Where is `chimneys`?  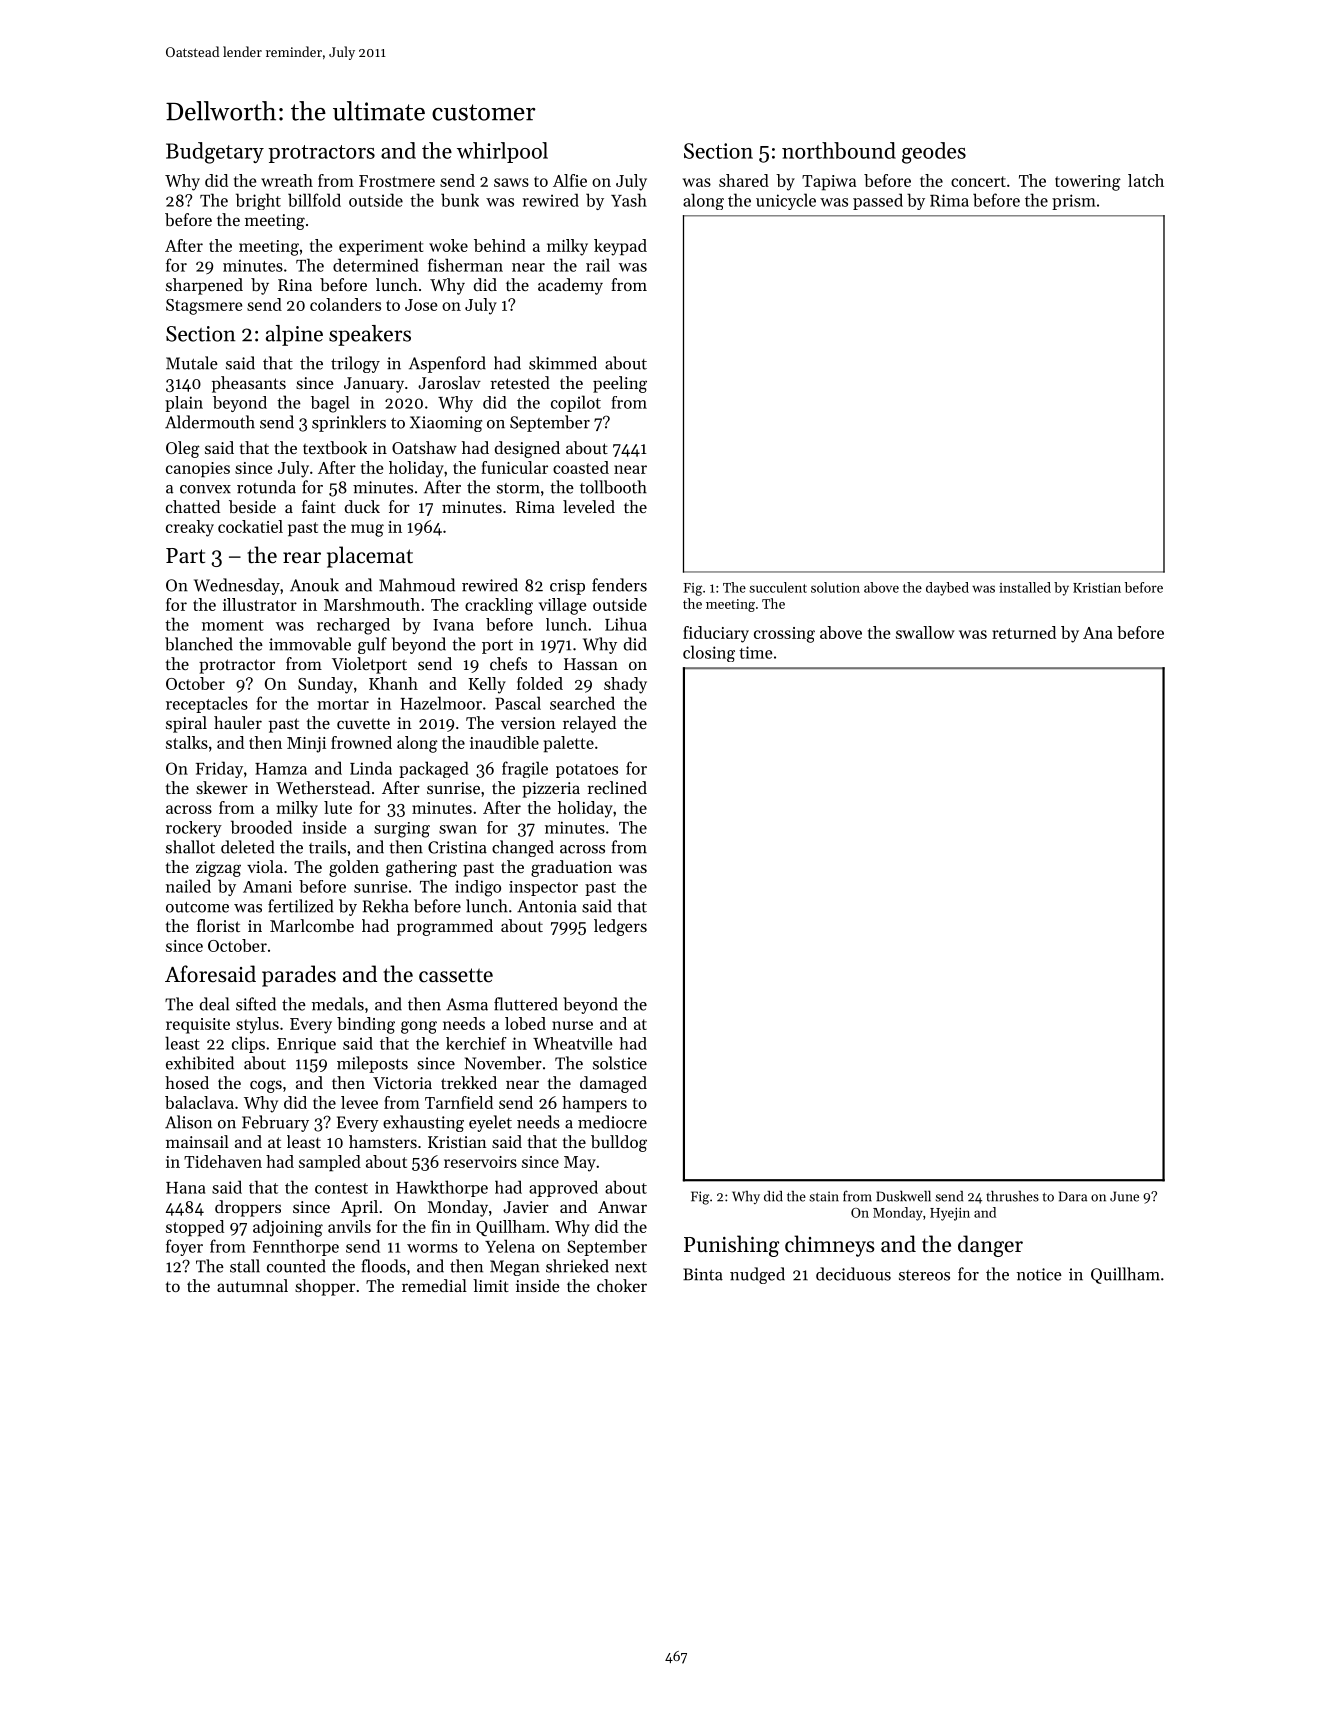
chimneys is located at coordinates (830, 1246).
